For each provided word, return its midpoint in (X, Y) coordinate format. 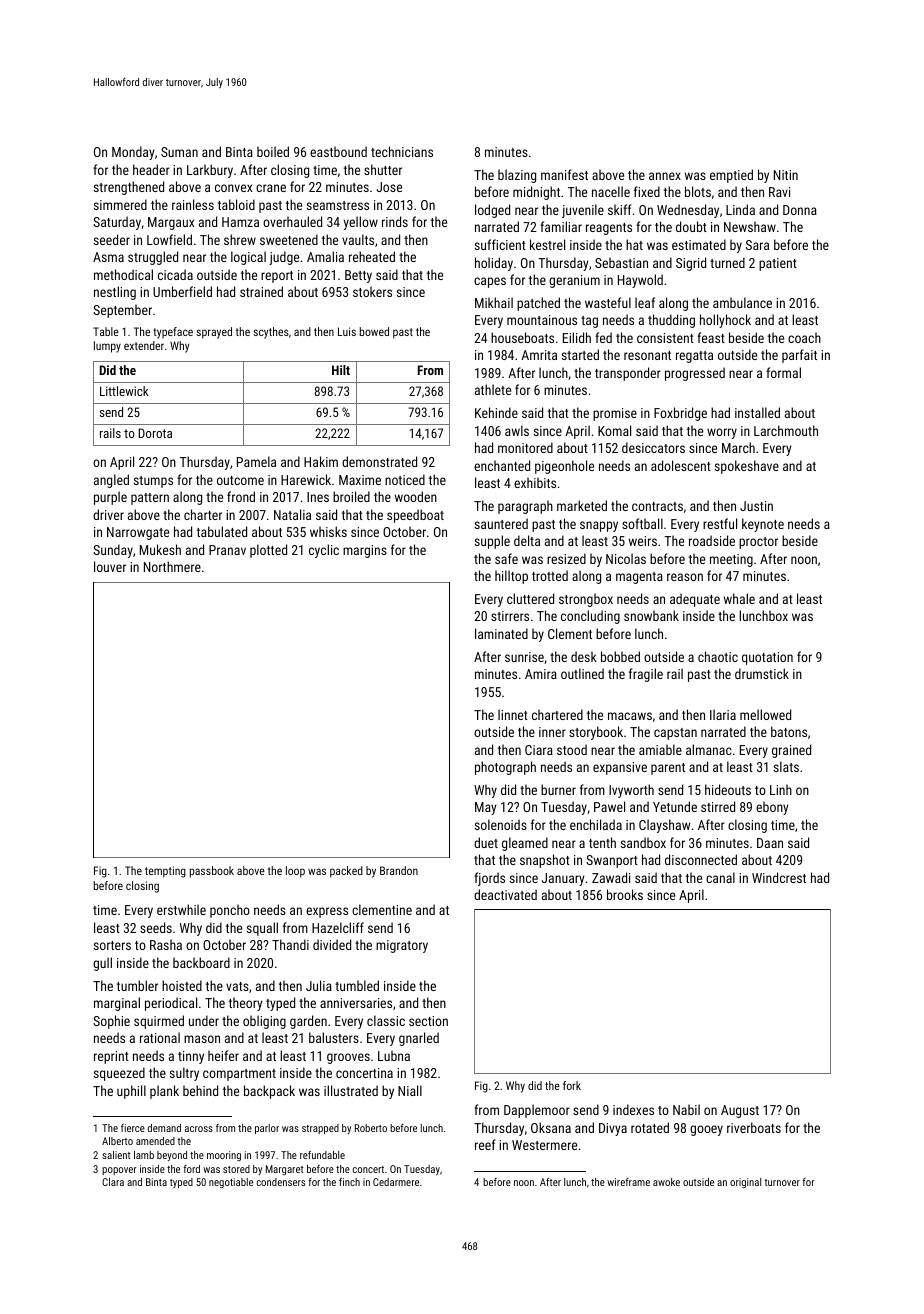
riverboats (754, 1127)
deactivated (505, 894)
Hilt (341, 370)
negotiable (231, 1183)
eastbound (338, 151)
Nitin (786, 175)
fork (572, 1085)
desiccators (653, 447)
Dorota (155, 433)
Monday (133, 153)
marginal (117, 1004)
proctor (758, 543)
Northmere (172, 566)
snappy (599, 526)
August (740, 1111)
